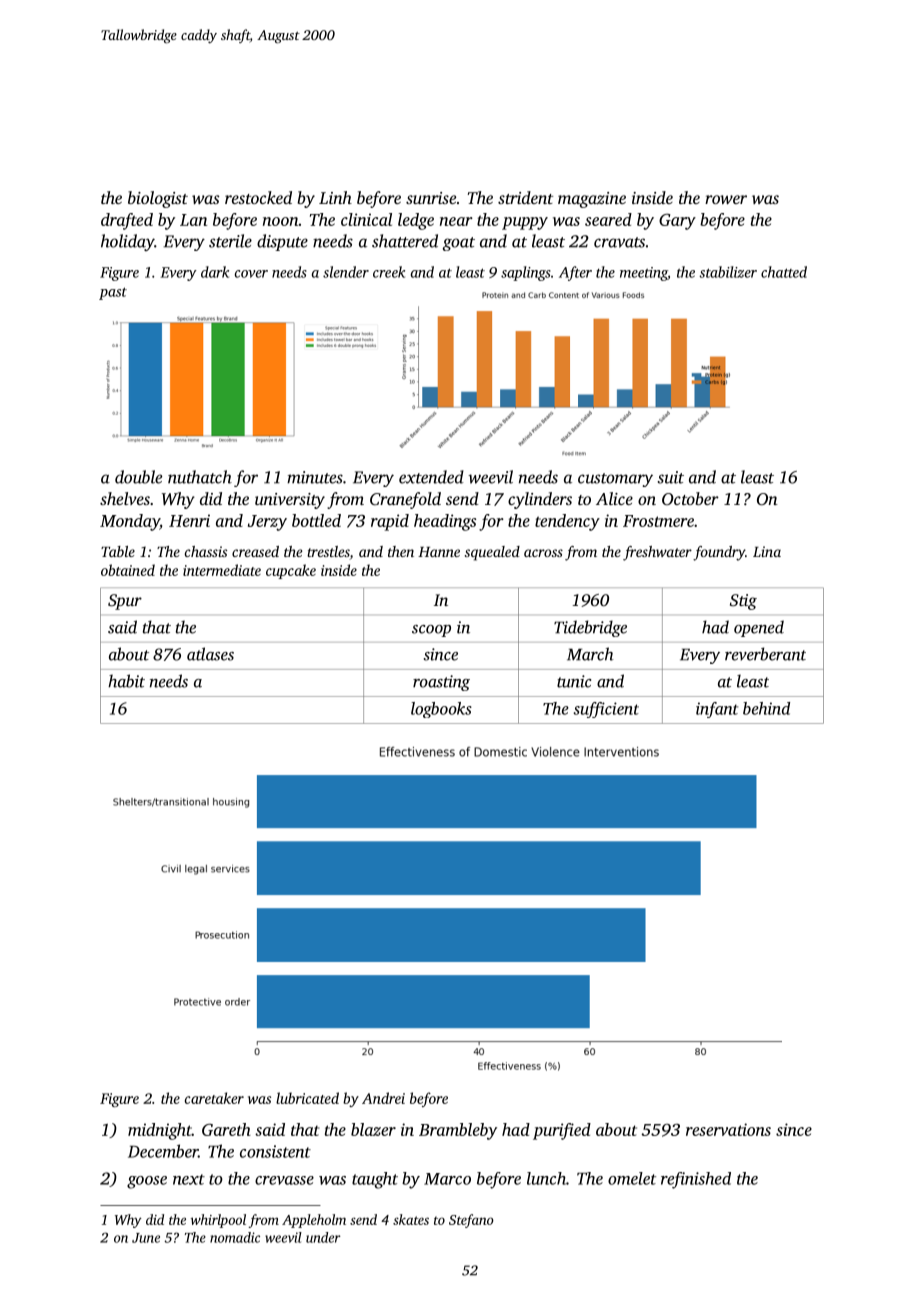 This document has height=1308, width=924. What do you see at coordinates (439, 552) in the document?
I see `Hanne` at bounding box center [439, 552].
